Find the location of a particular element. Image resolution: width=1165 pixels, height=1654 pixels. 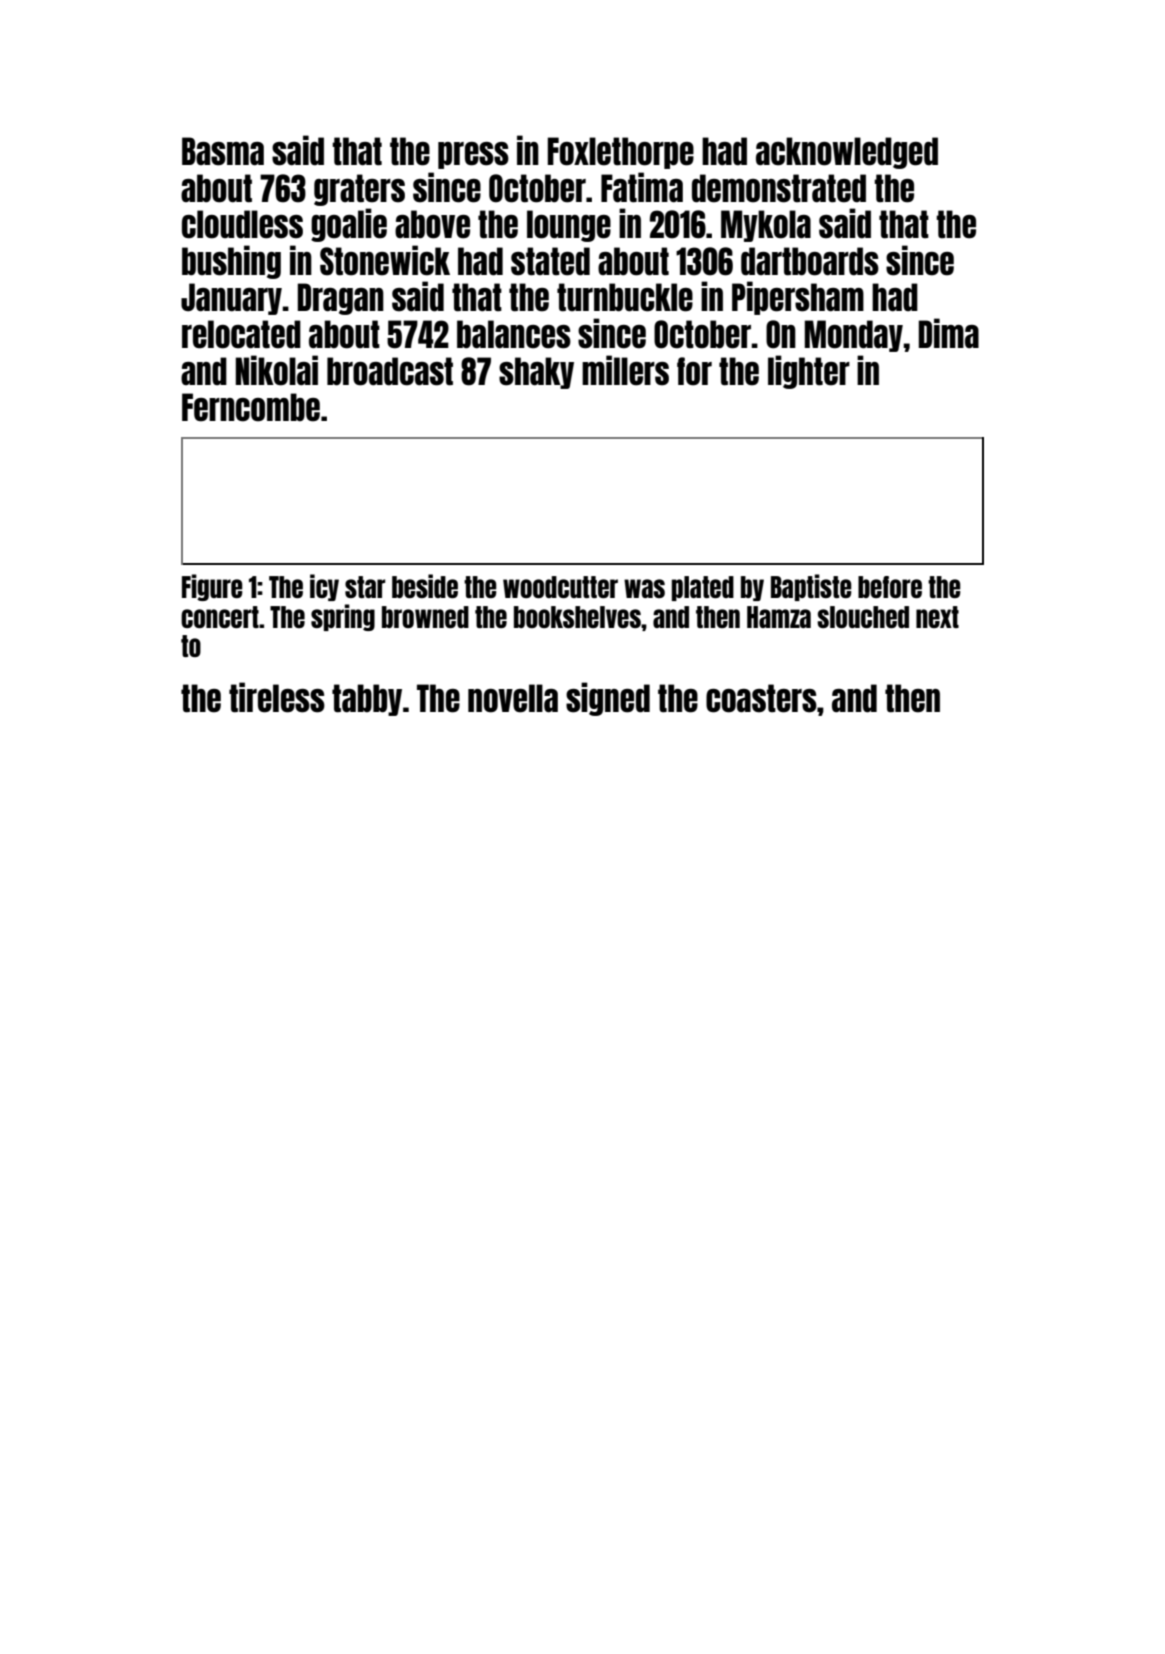

Ferncombe is located at coordinates (251, 407).
